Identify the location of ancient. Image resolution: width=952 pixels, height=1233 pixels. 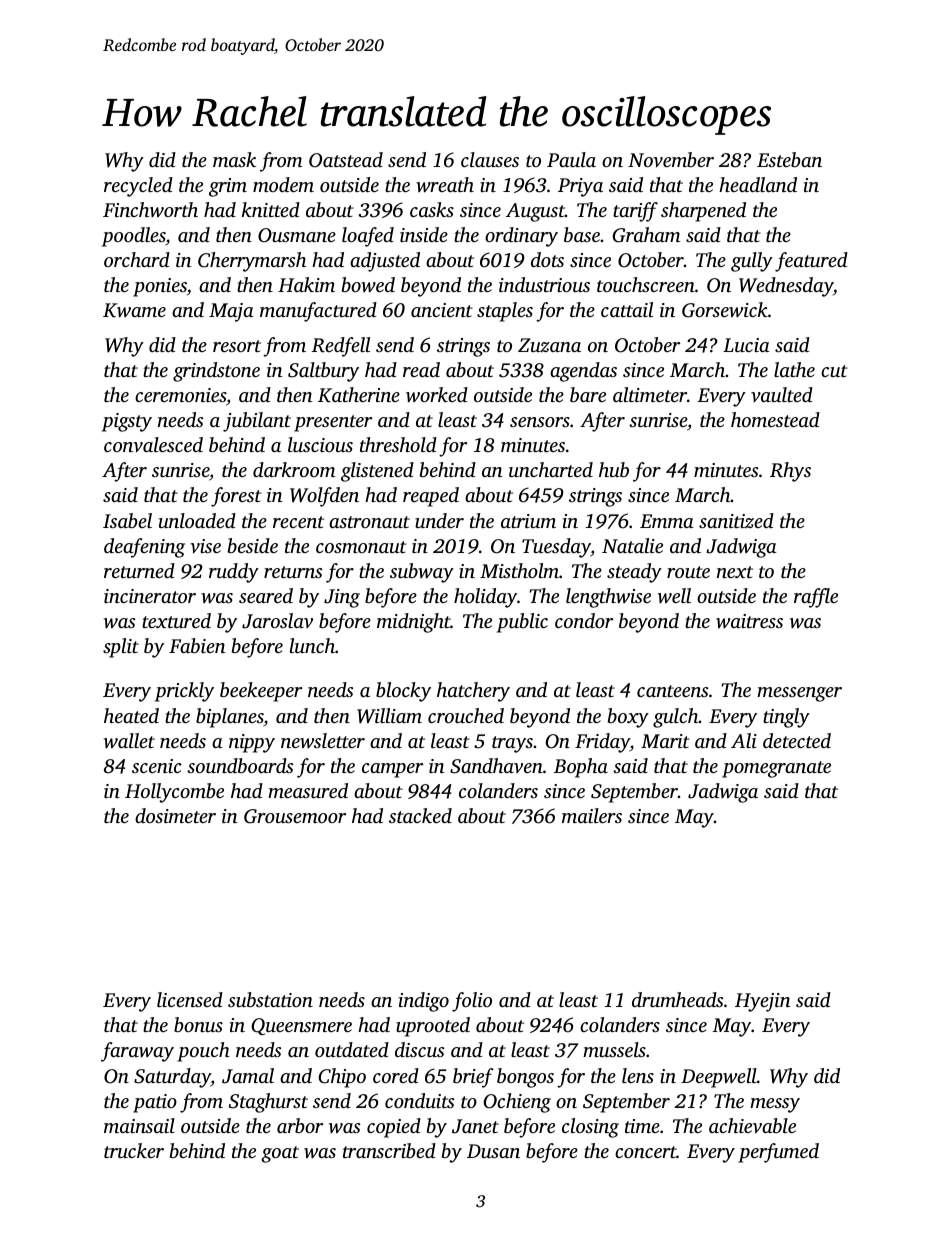
(442, 310).
